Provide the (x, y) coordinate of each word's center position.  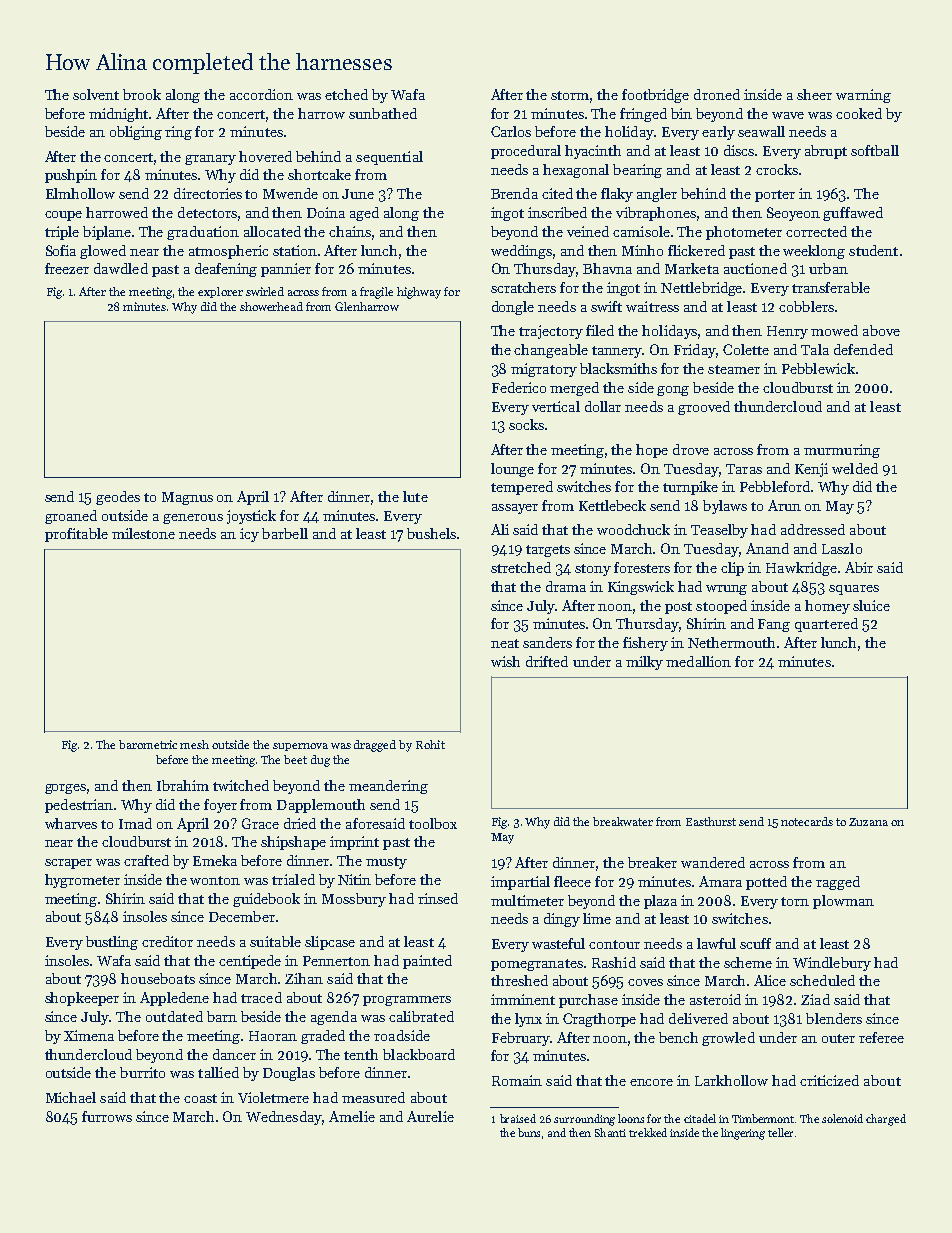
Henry (787, 332)
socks (526, 424)
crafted (146, 860)
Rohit (430, 744)
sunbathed (383, 113)
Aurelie (430, 1116)
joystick (251, 517)
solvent (96, 94)
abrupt (826, 152)
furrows (107, 1116)
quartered (826, 625)
